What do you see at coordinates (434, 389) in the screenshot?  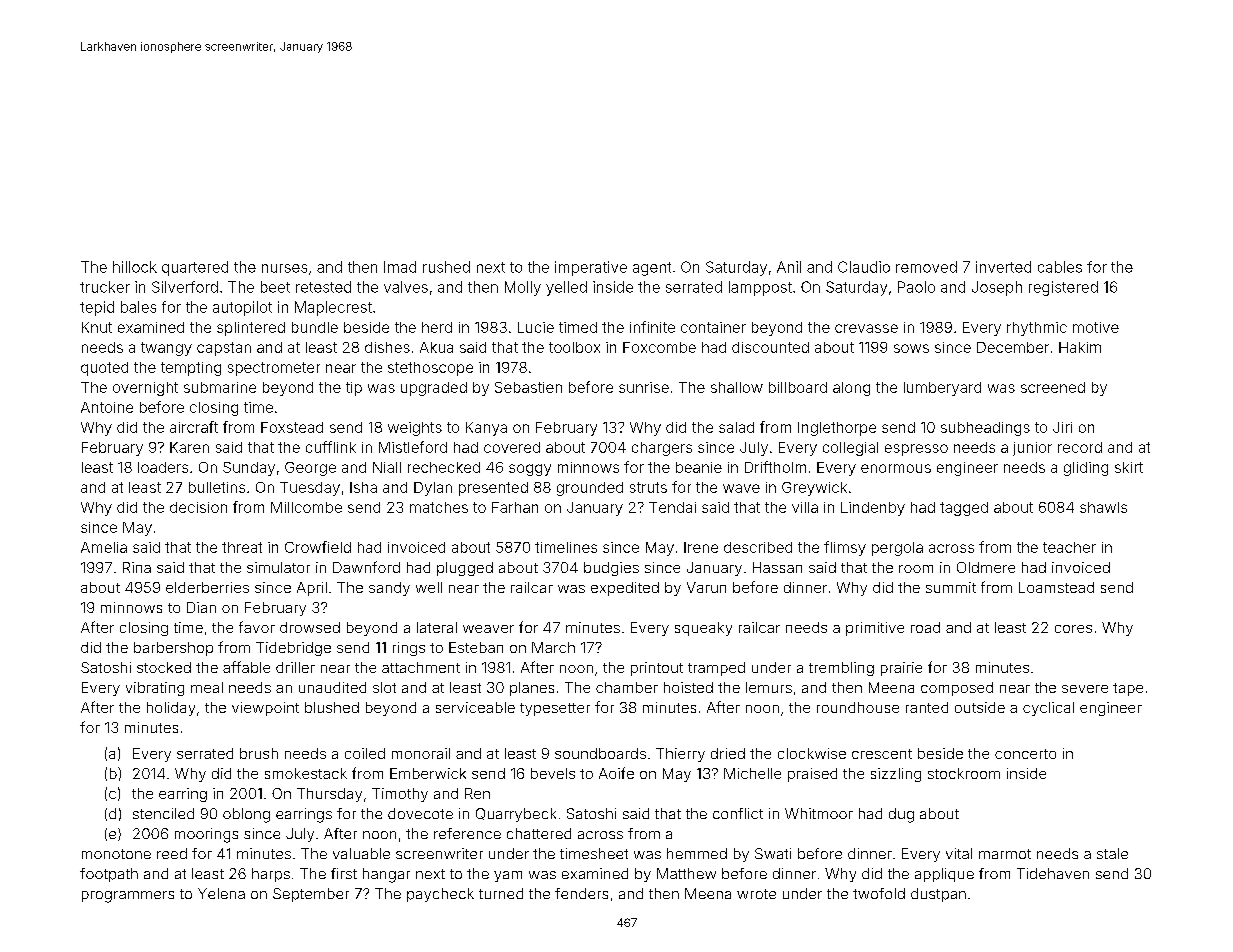 I see `upgraded` at bounding box center [434, 389].
